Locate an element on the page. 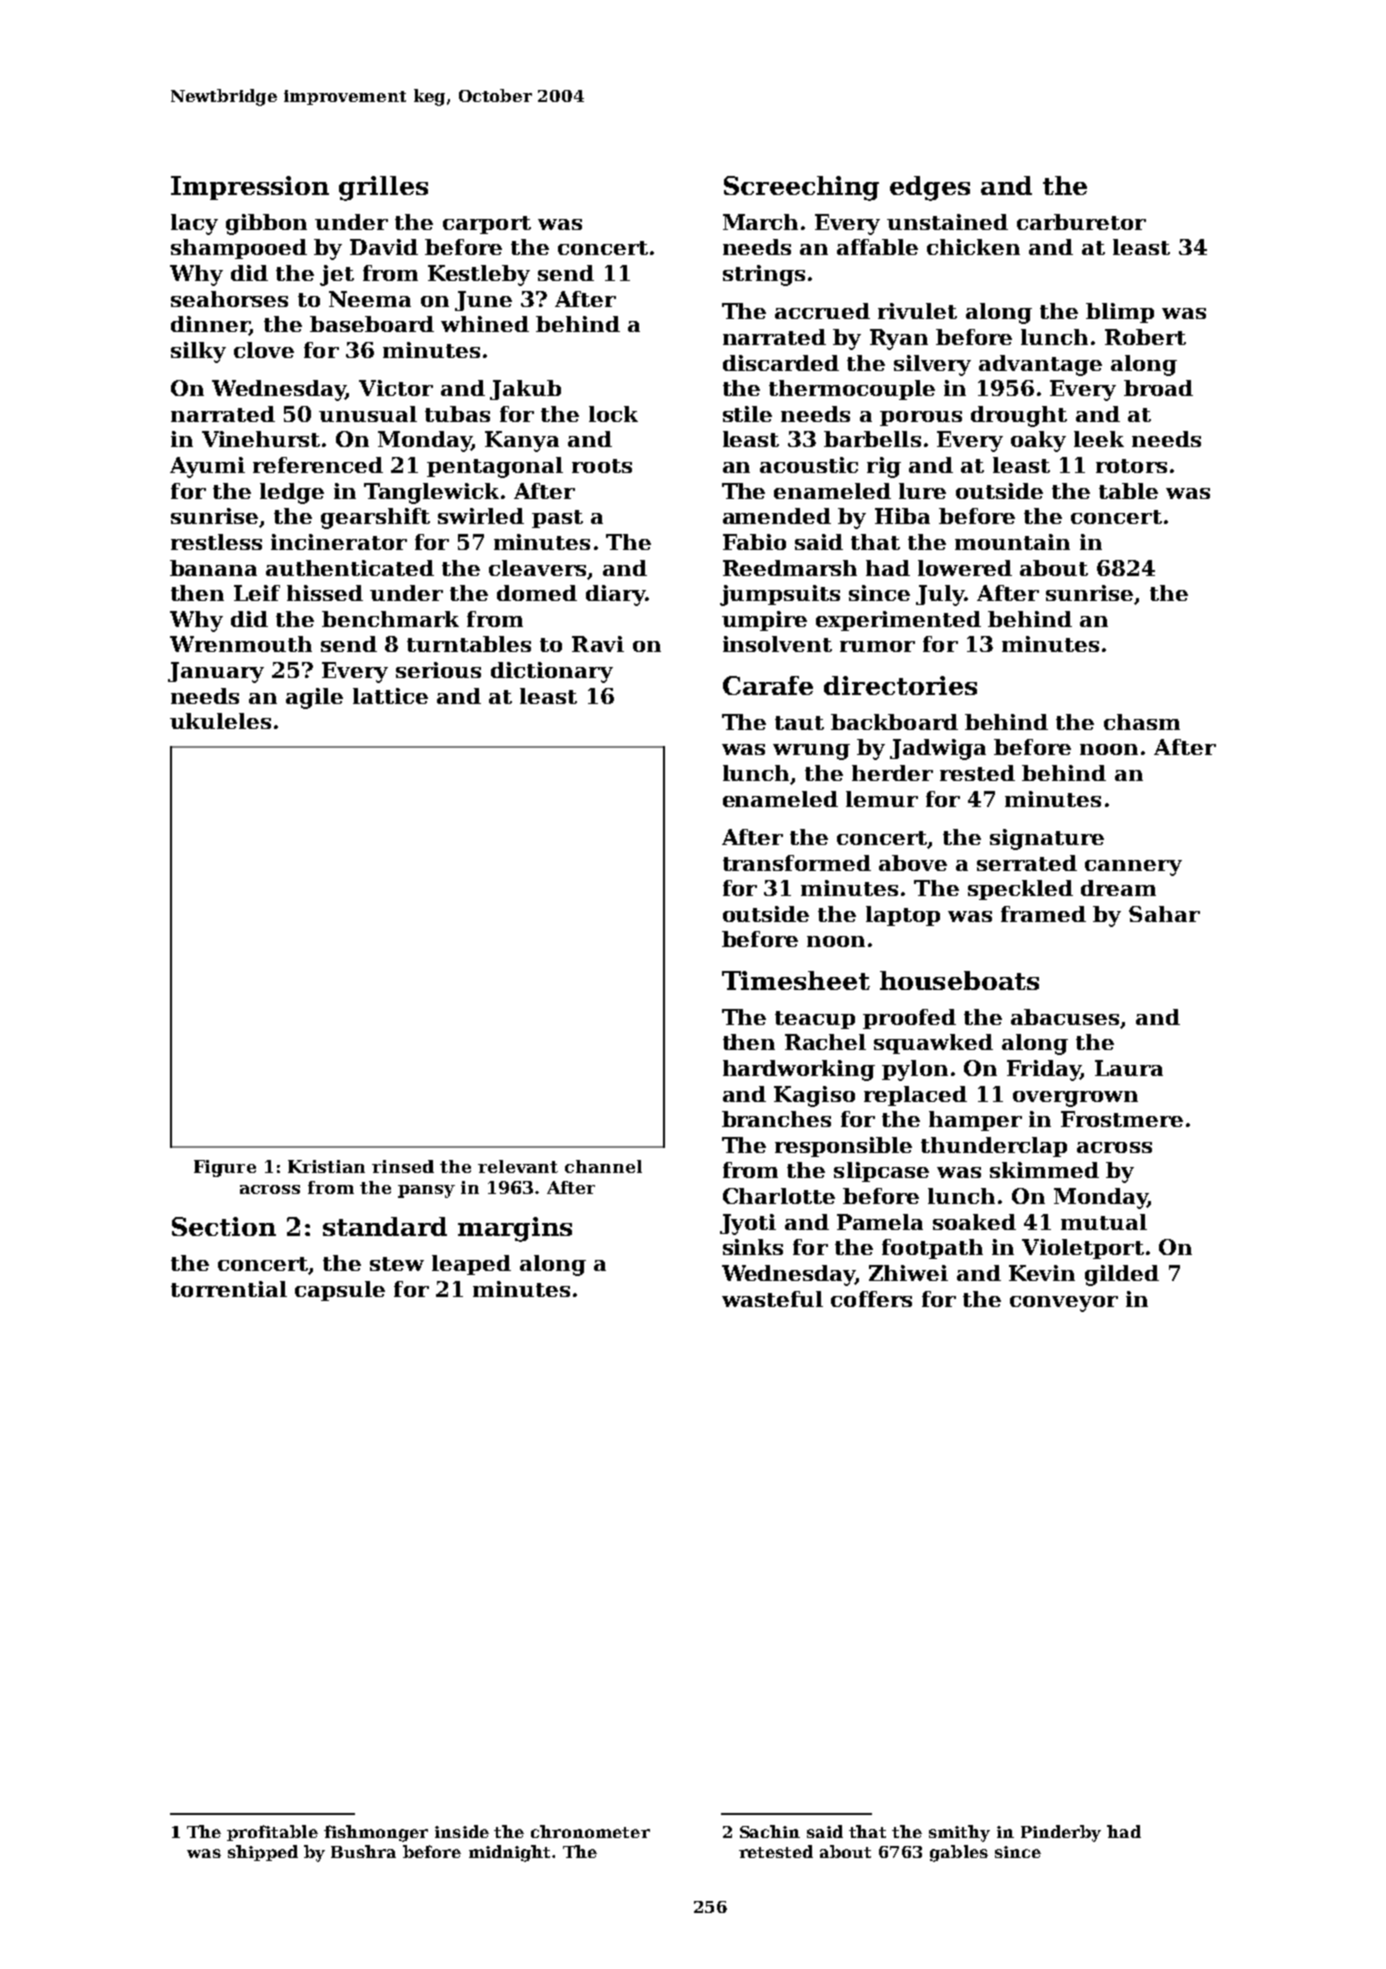  margins is located at coordinates (515, 1229).
